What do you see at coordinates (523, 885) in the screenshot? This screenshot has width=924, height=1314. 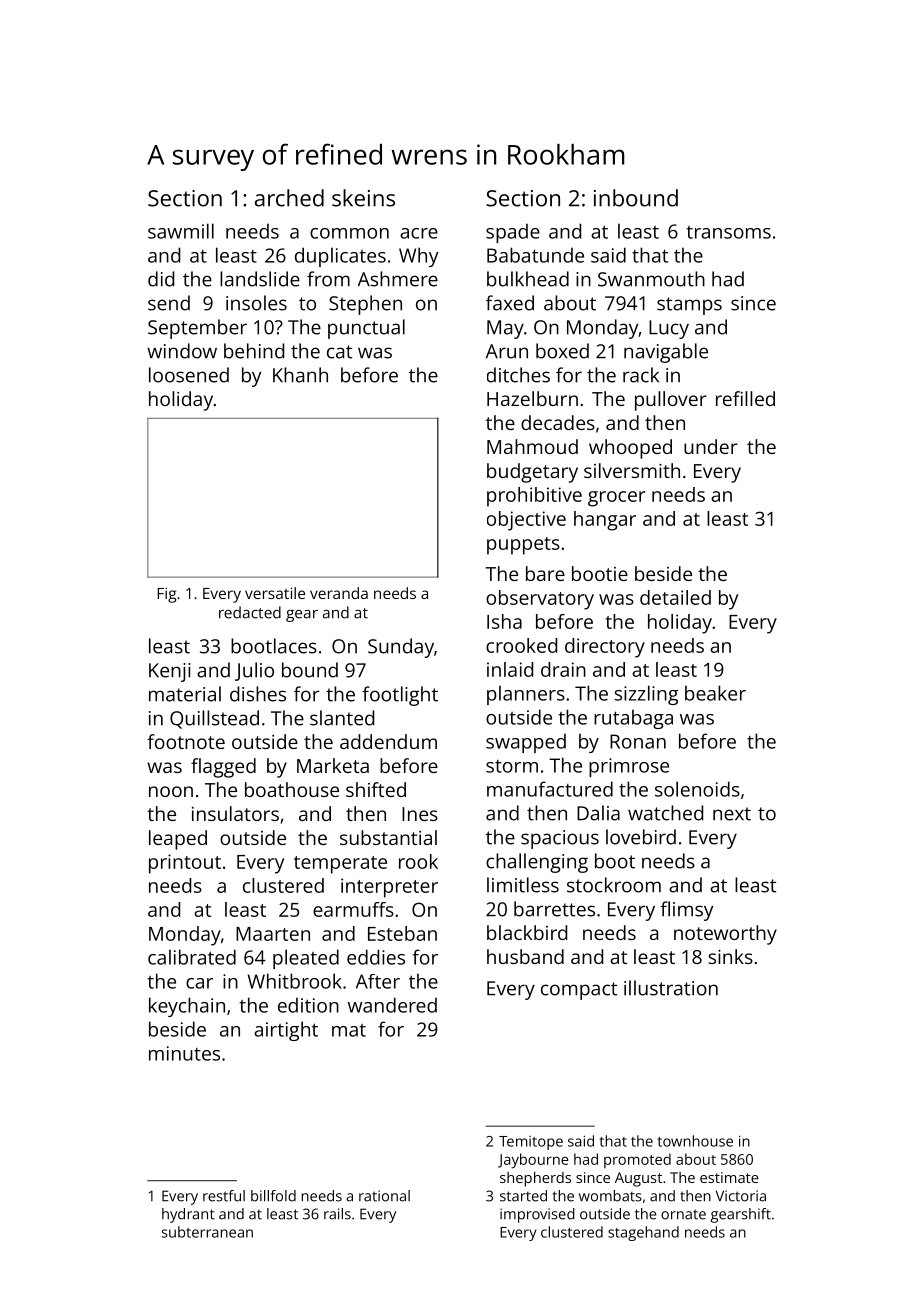 I see `limitless` at bounding box center [523, 885].
